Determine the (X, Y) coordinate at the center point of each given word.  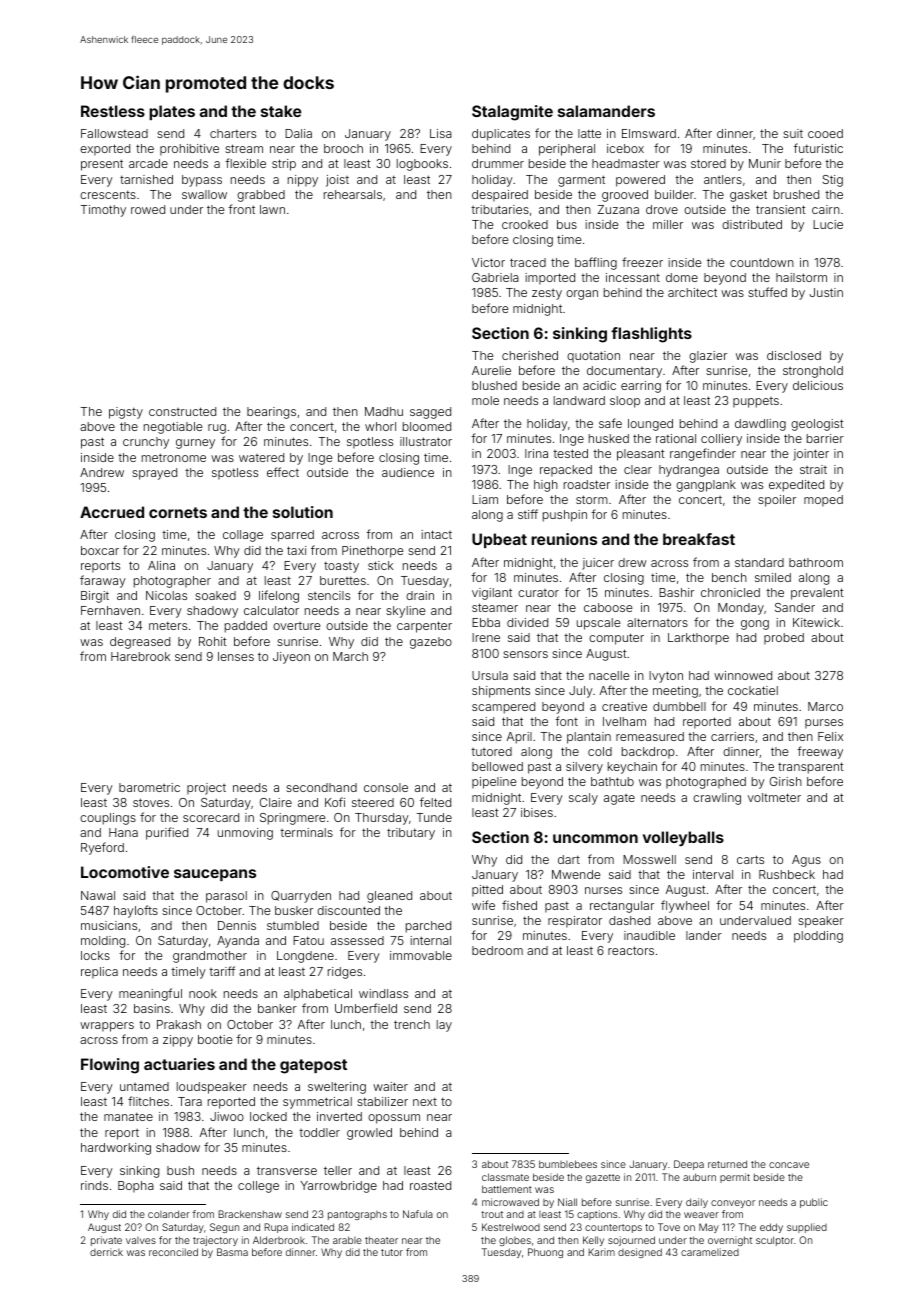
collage (243, 536)
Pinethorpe (372, 552)
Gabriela (495, 277)
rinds (94, 1185)
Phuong (545, 1253)
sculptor (775, 1241)
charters (233, 133)
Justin (826, 292)
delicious (818, 385)
